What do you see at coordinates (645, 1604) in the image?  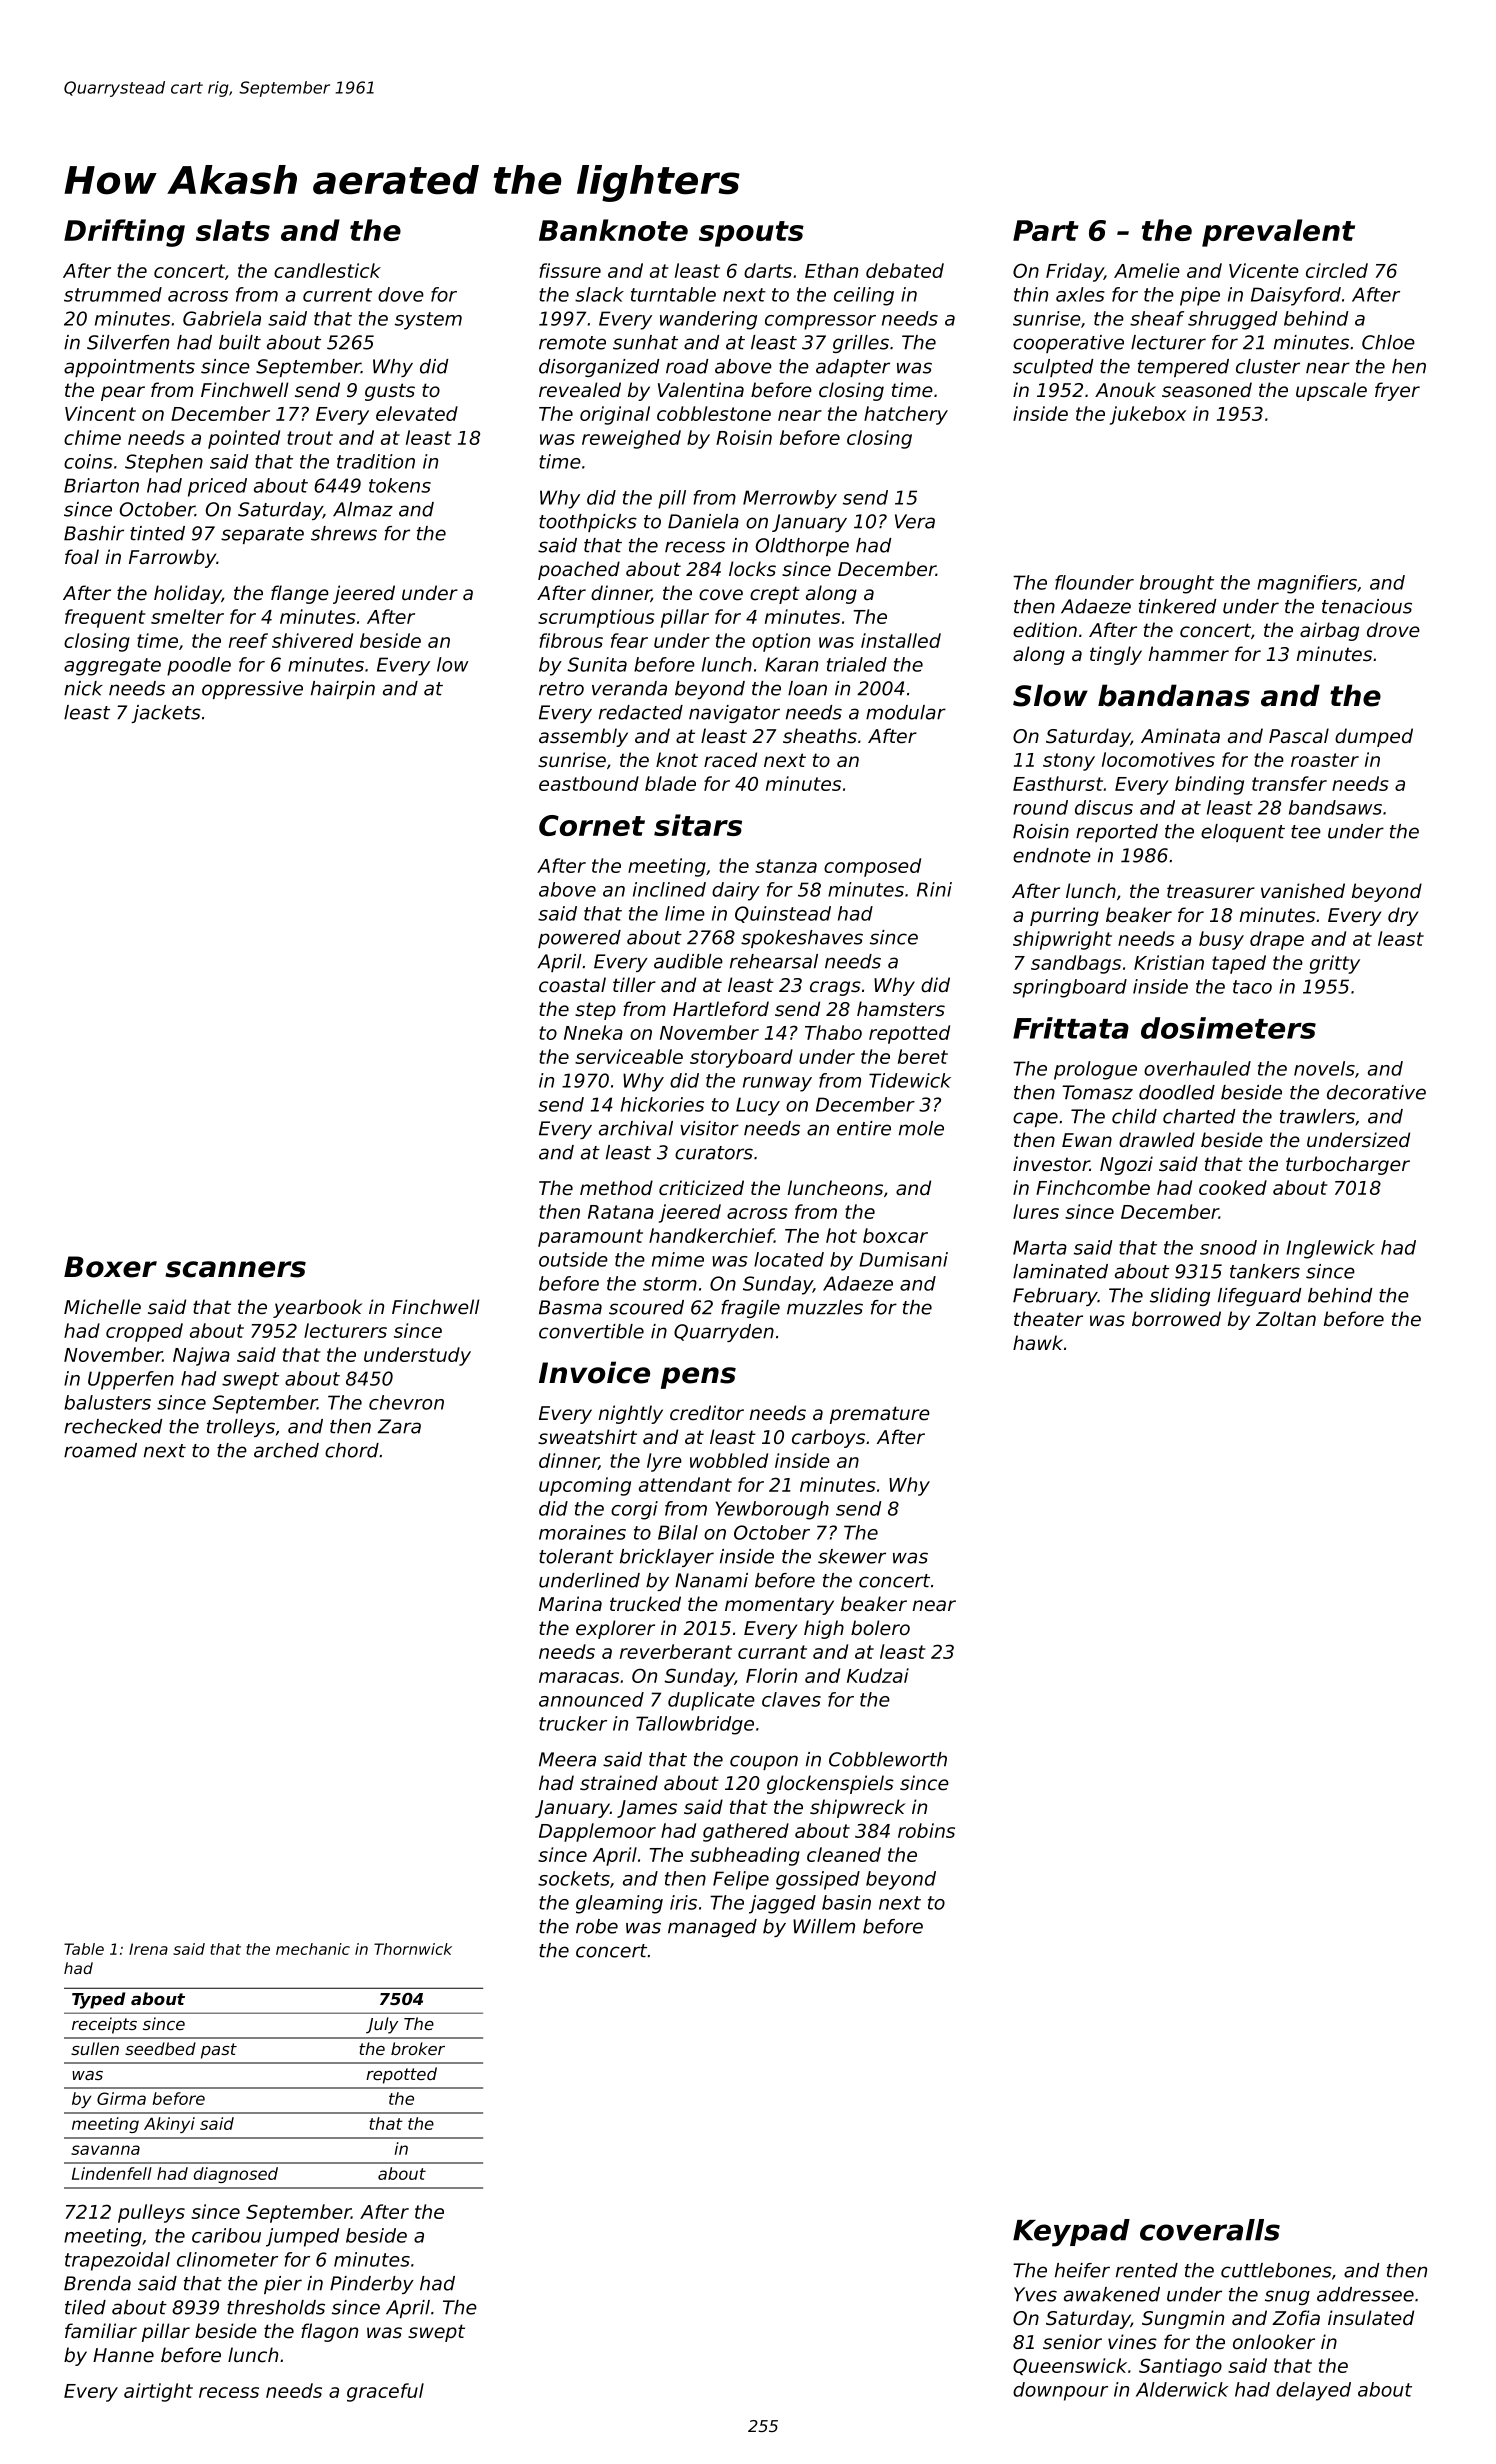 I see `trucked` at bounding box center [645, 1604].
